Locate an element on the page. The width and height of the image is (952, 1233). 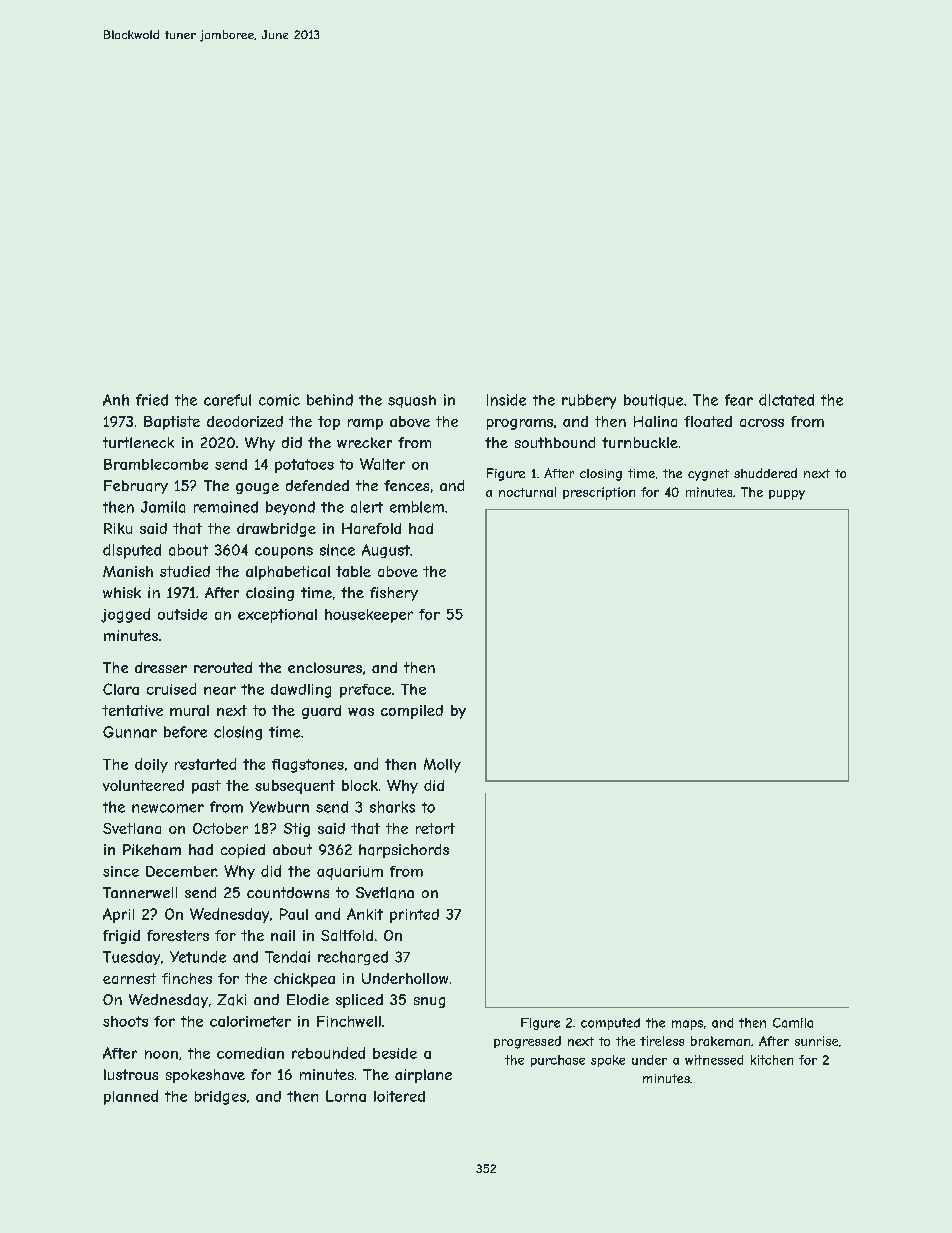
fishery is located at coordinates (394, 594).
